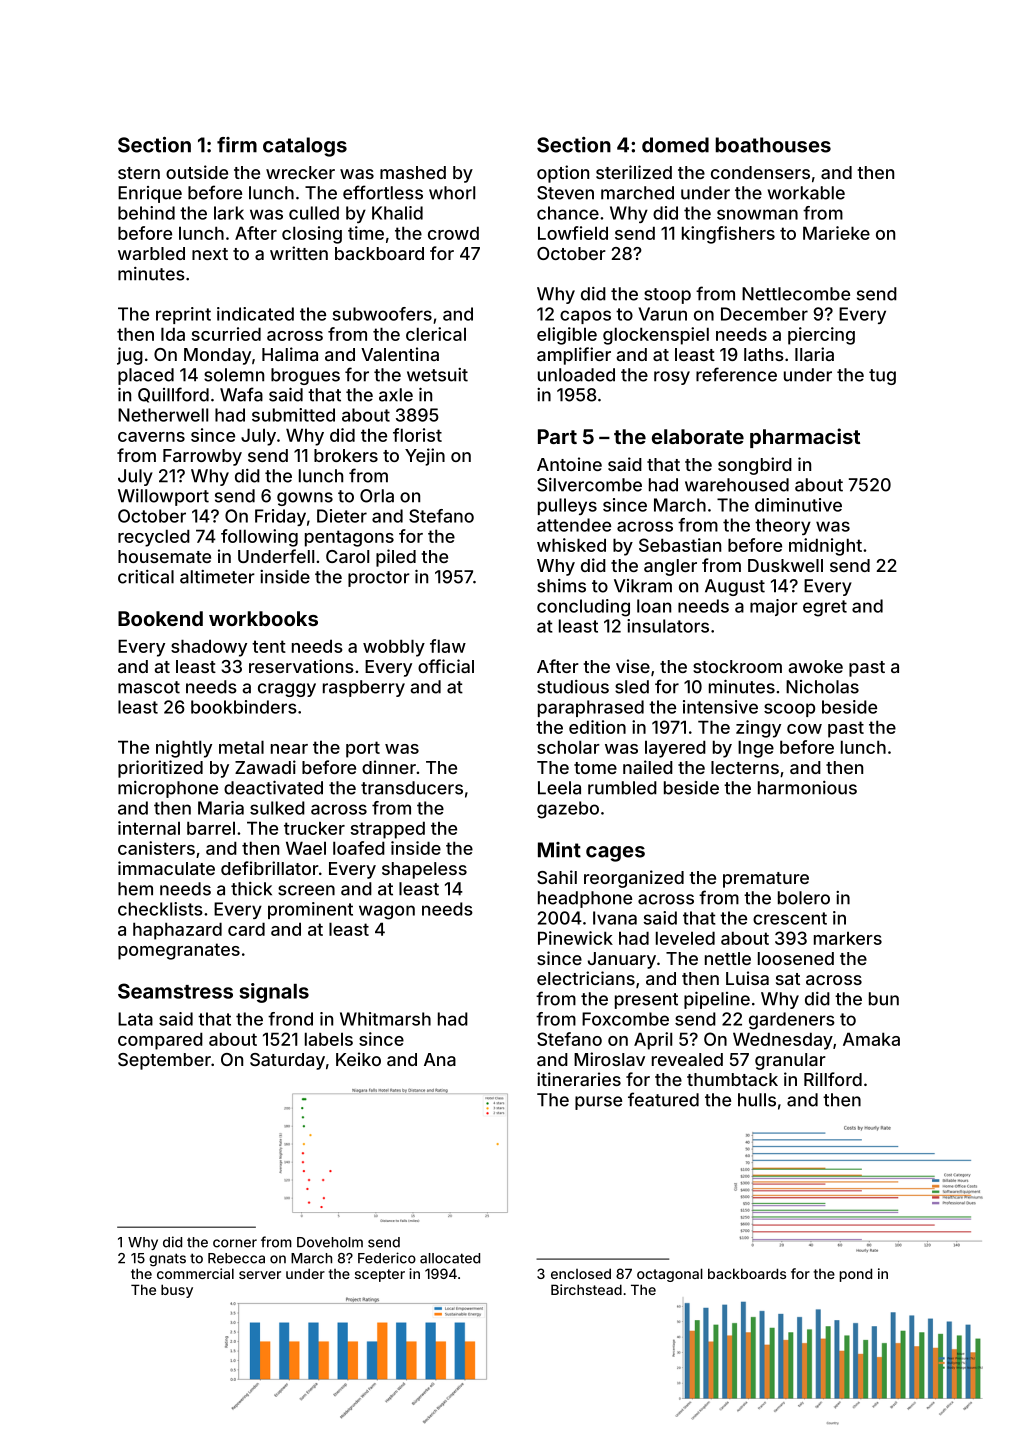  What do you see at coordinates (790, 1061) in the screenshot?
I see `granular` at bounding box center [790, 1061].
